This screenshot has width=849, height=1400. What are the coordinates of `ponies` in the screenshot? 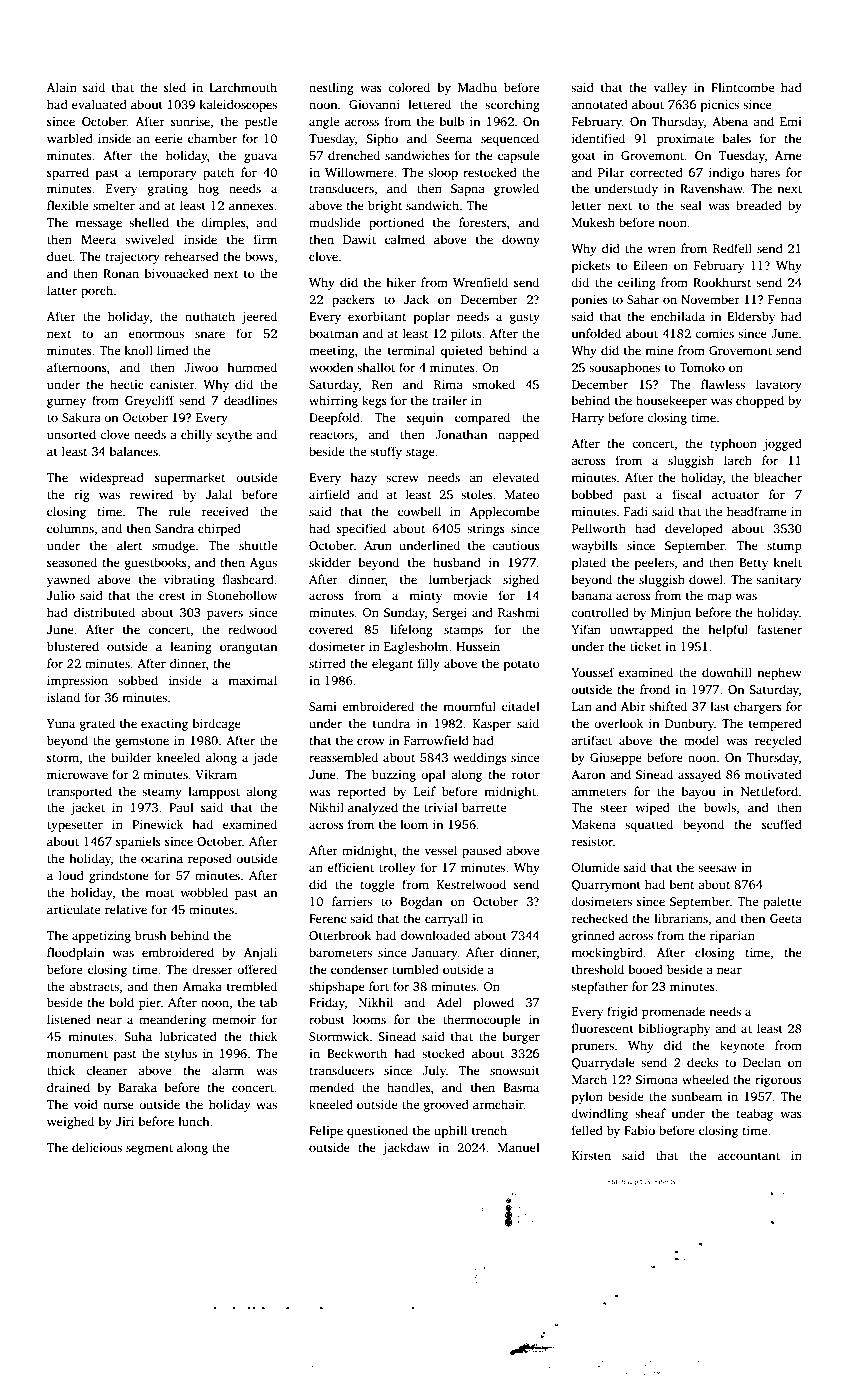 It's located at (590, 301).
